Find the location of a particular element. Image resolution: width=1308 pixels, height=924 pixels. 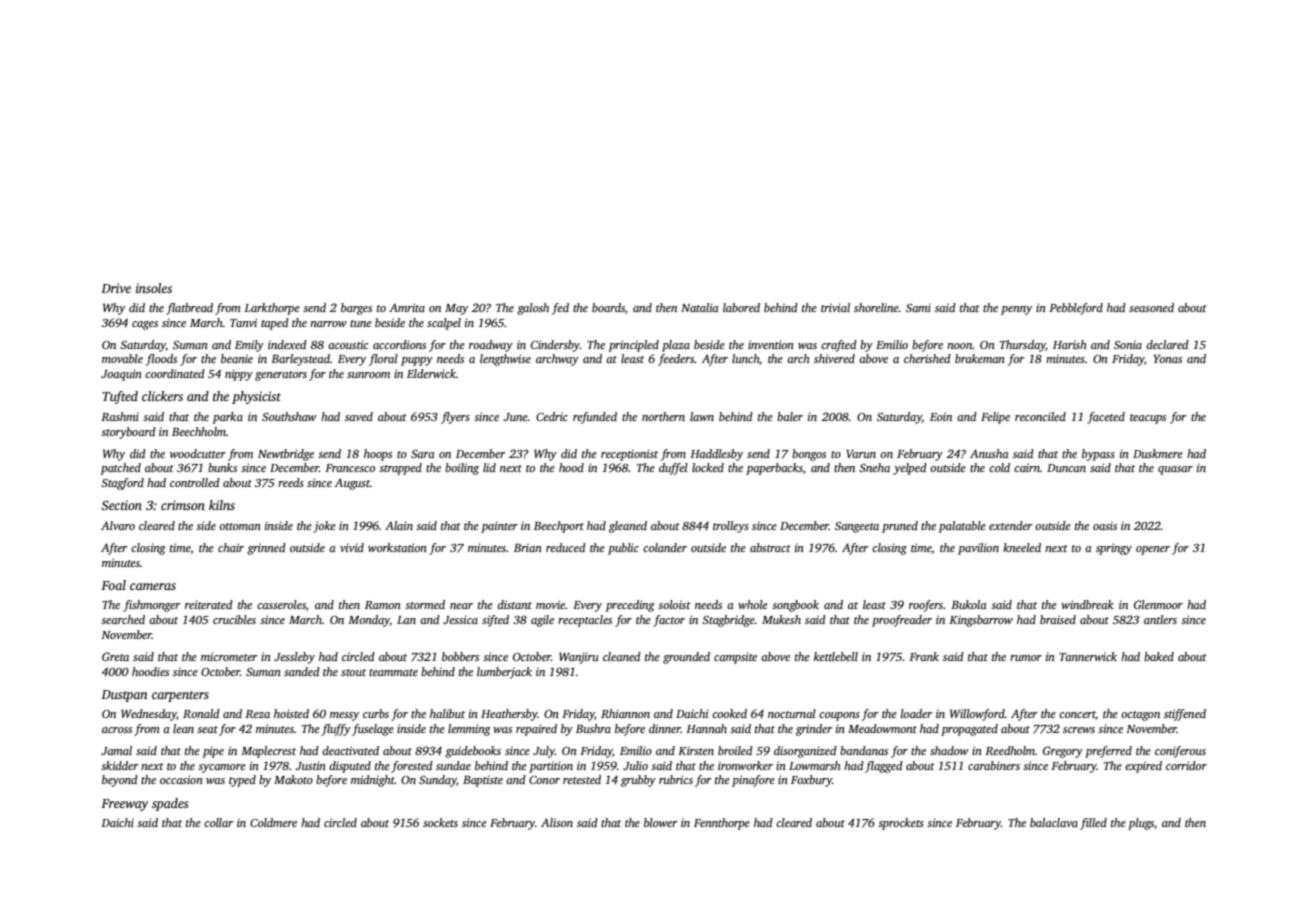

baked is located at coordinates (1159, 656).
